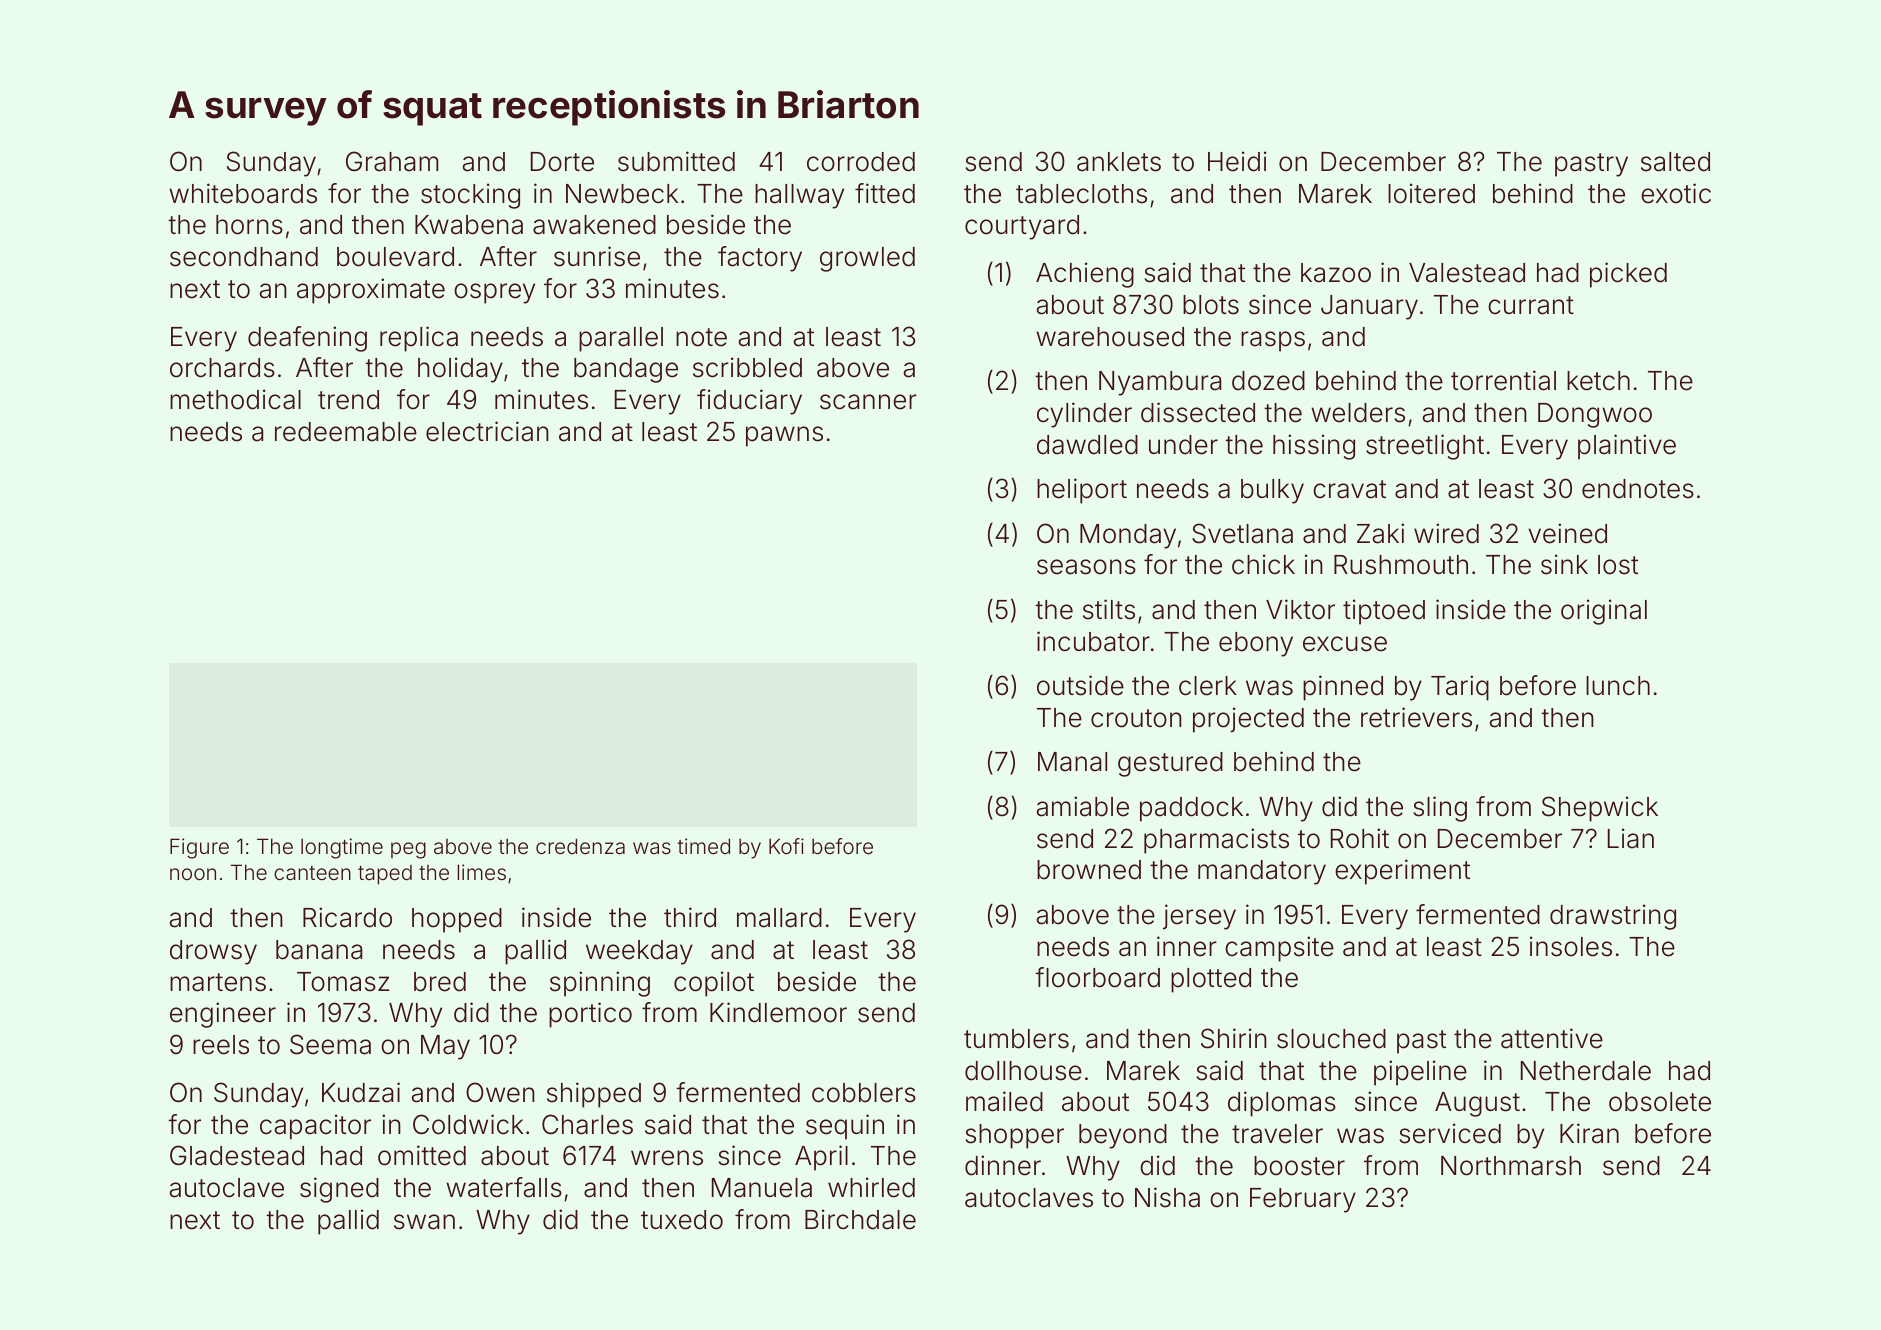 The height and width of the page is (1330, 1881). Describe the element at coordinates (861, 162) in the page. I see `corroded` at that location.
